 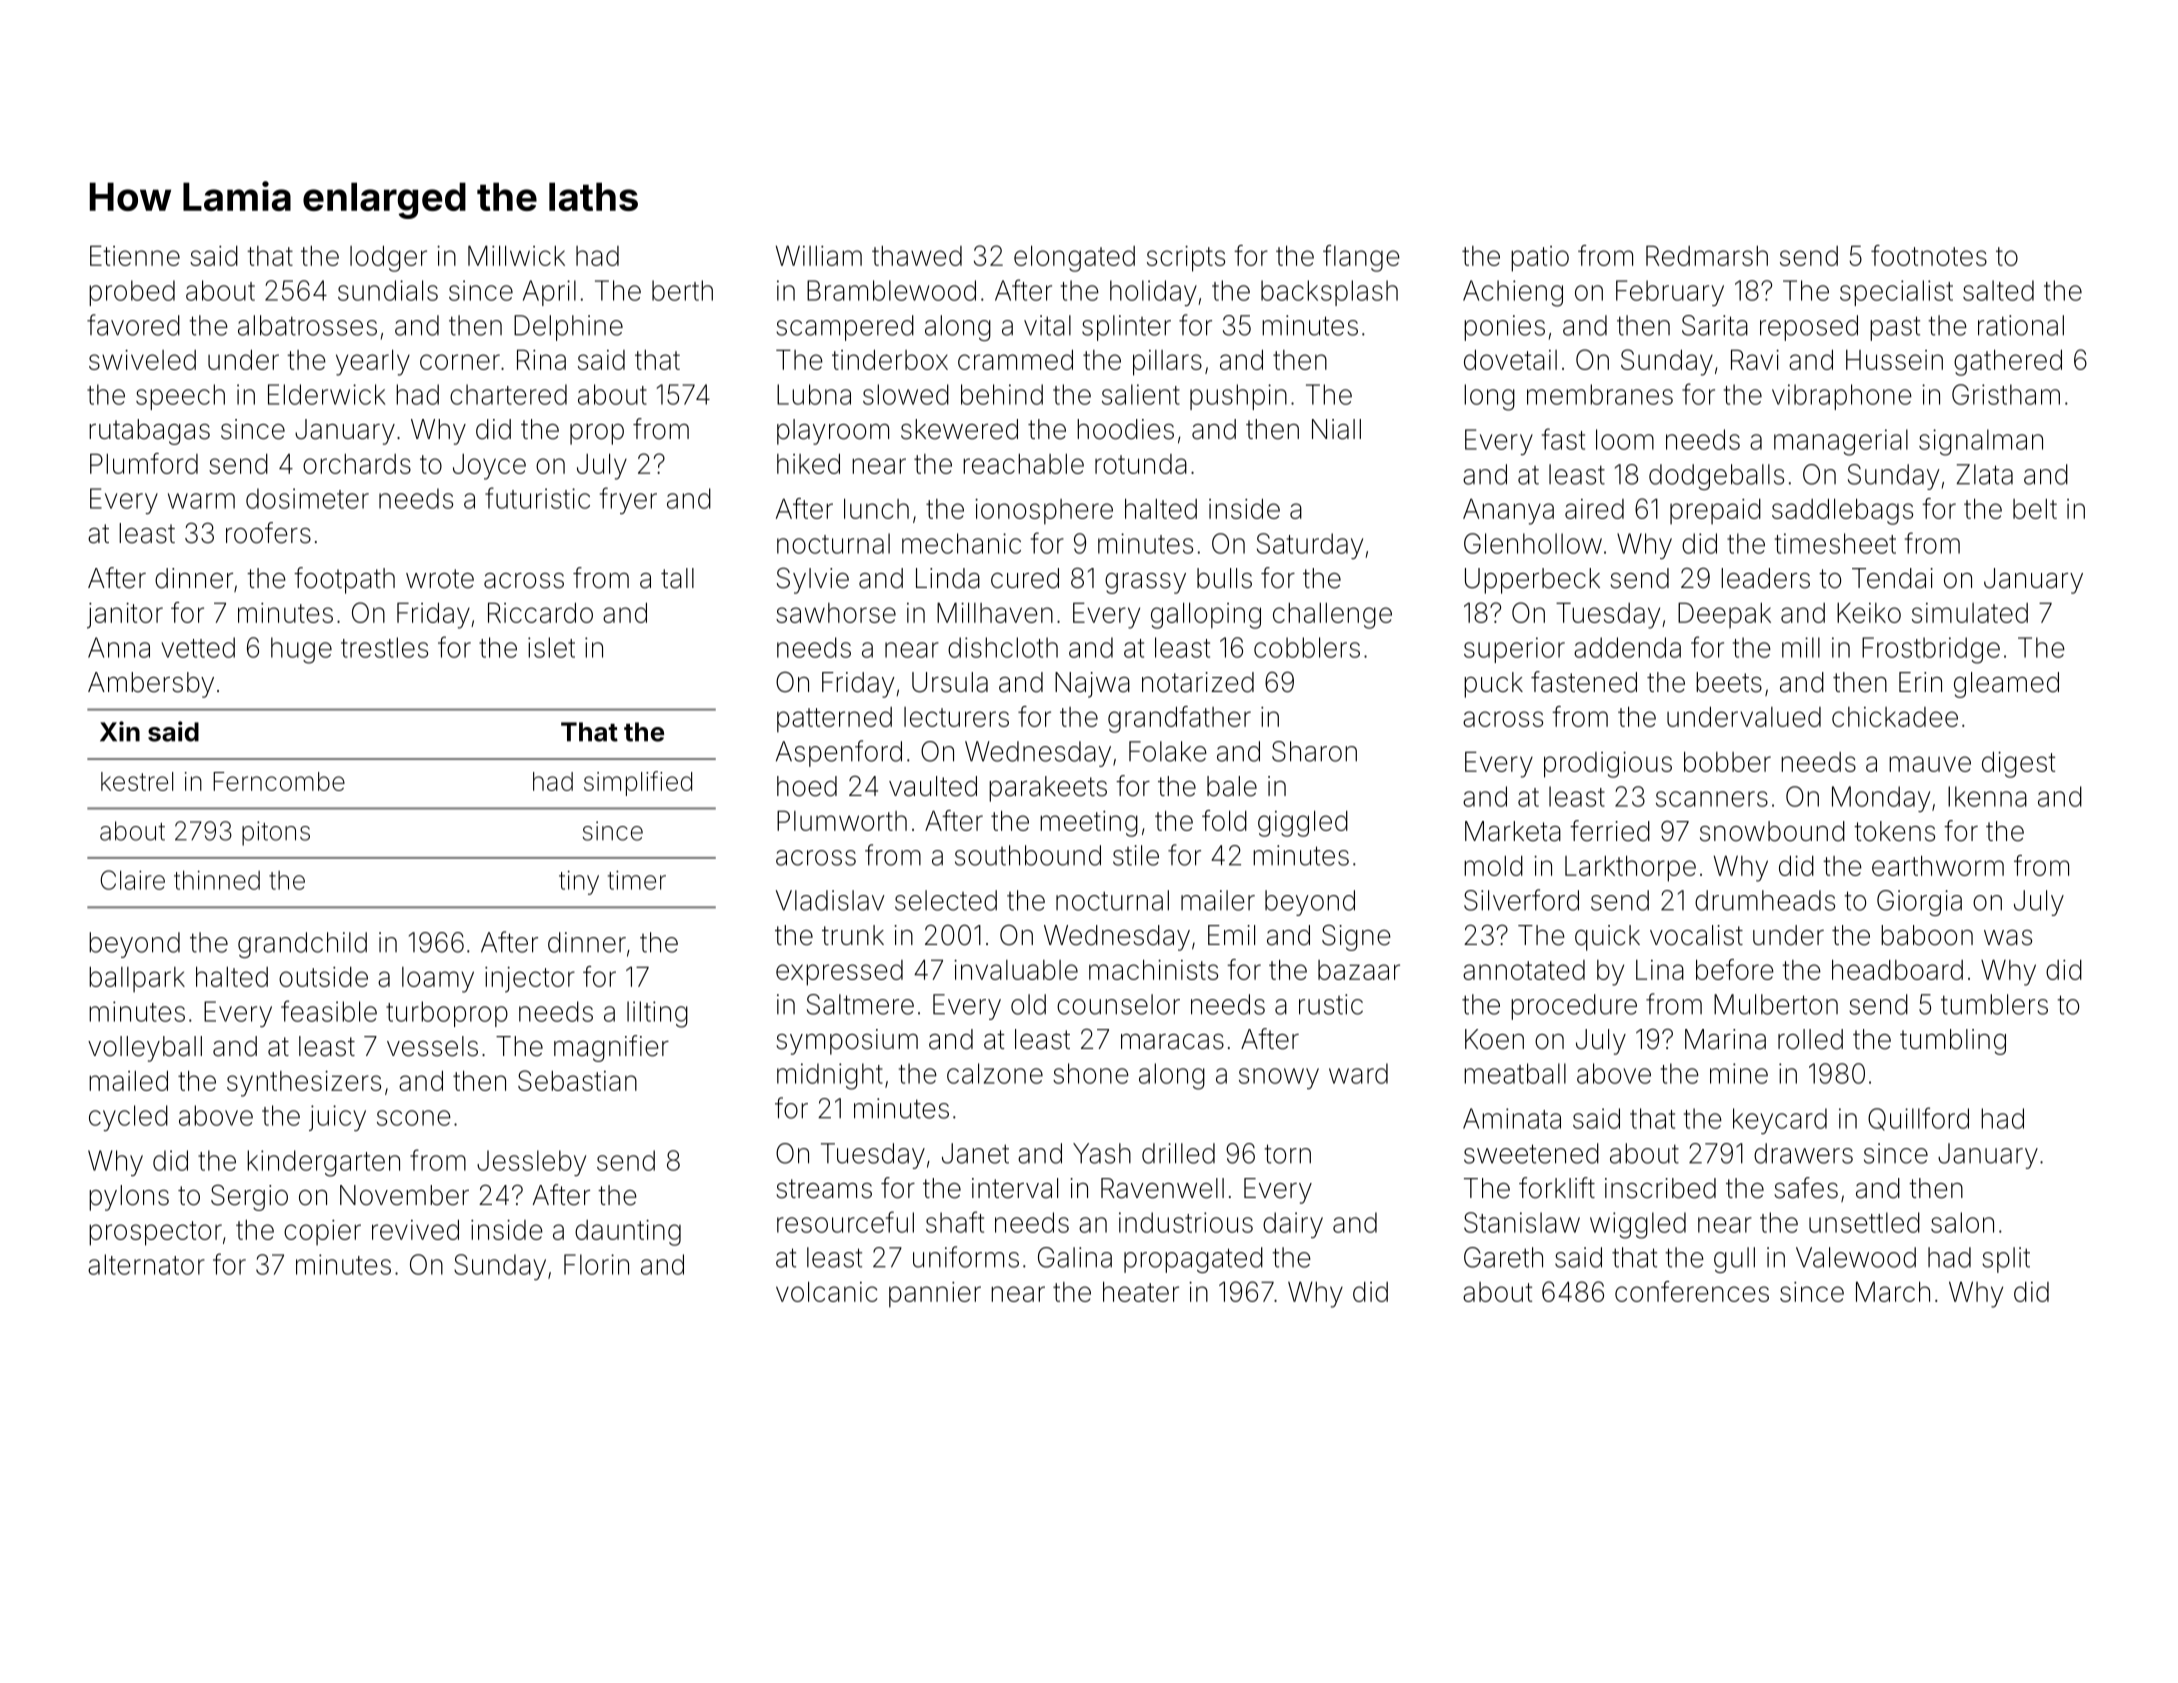 I want to click on Etienne, so click(x=135, y=255).
